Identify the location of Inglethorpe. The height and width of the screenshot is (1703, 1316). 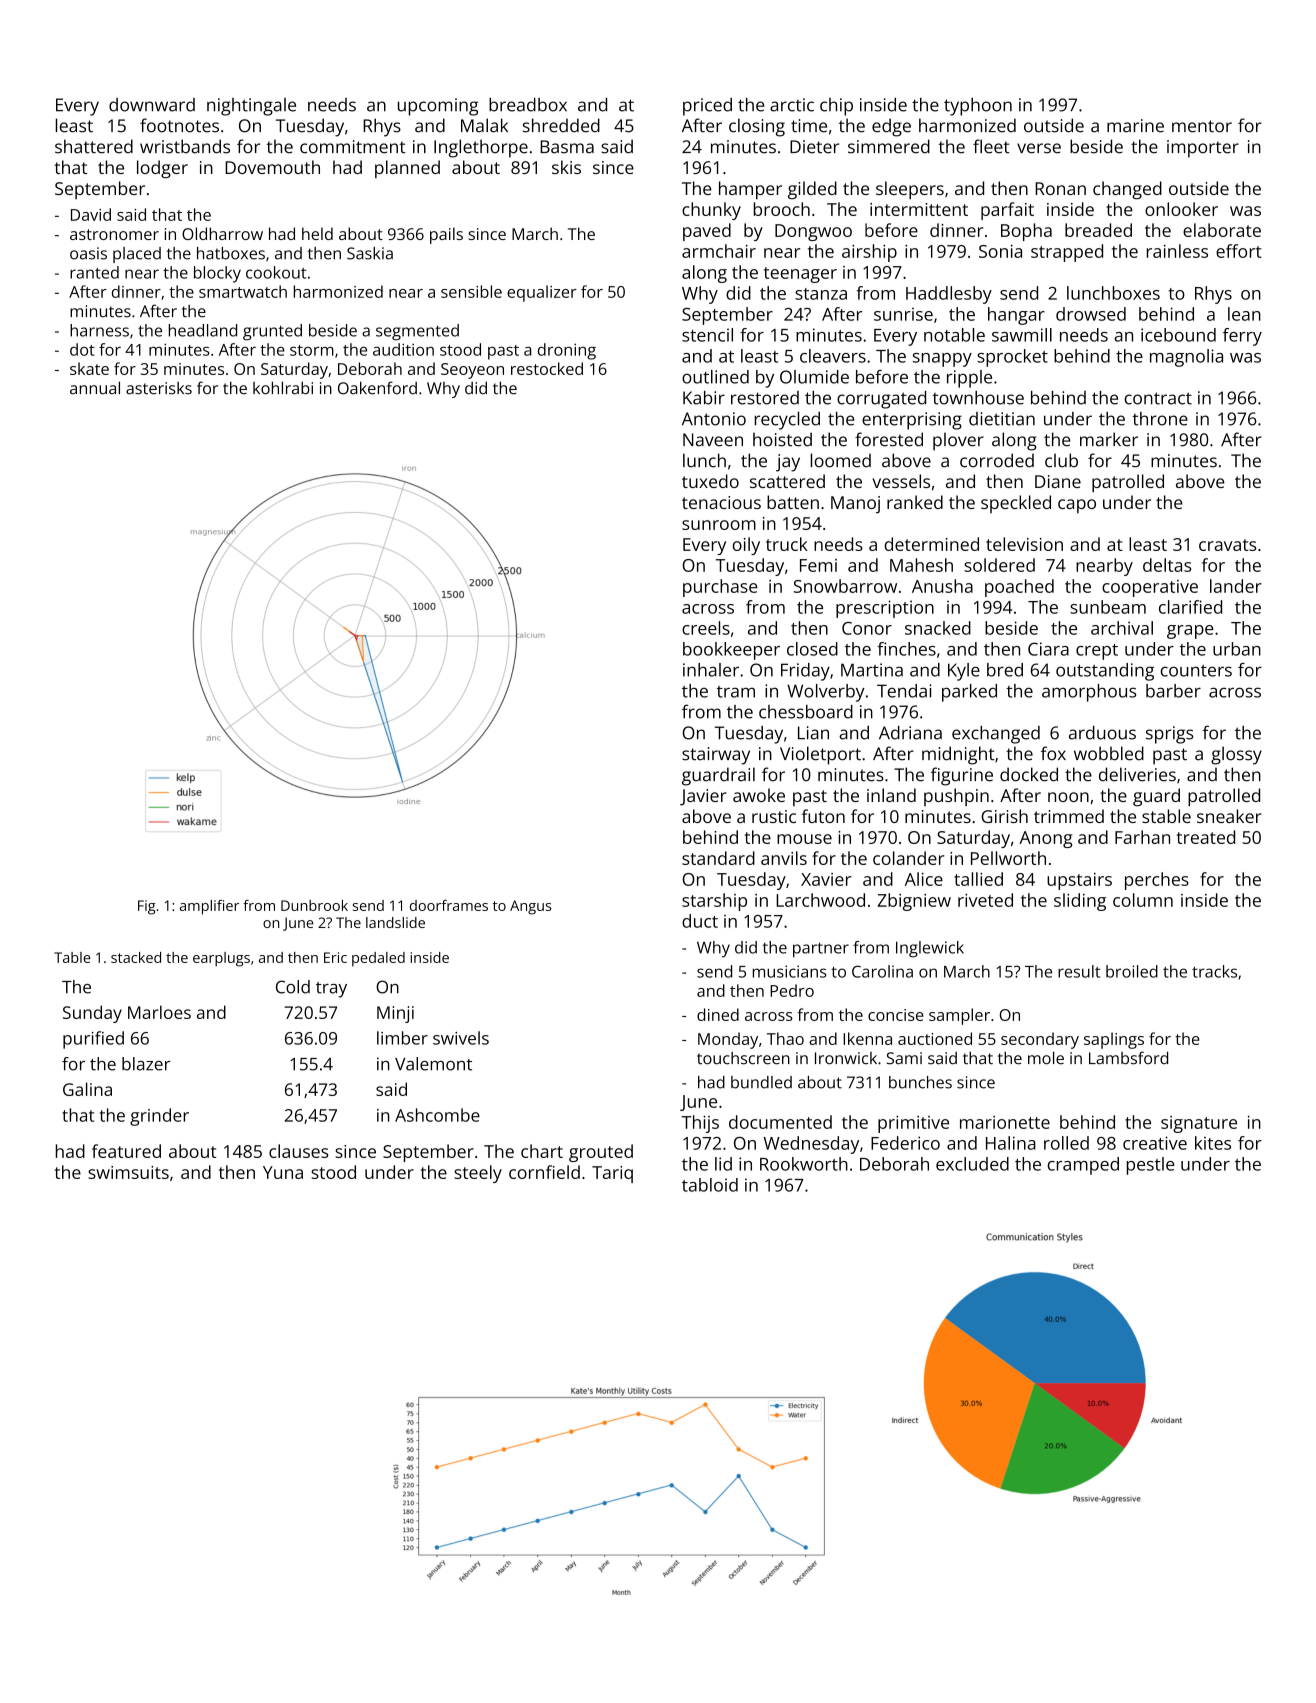
(481, 148).
